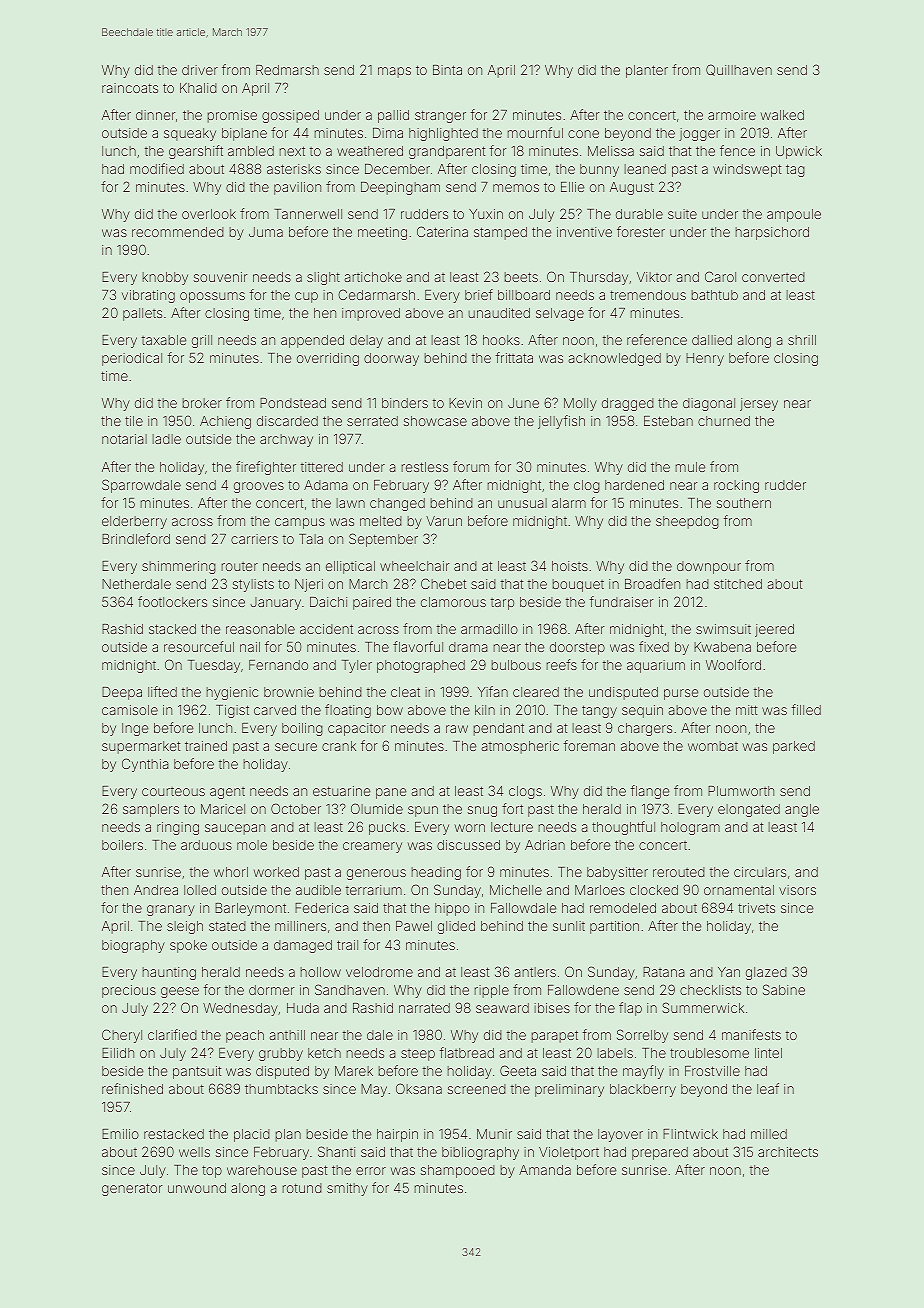 The width and height of the image is (924, 1308). I want to click on periodical, so click(132, 359).
